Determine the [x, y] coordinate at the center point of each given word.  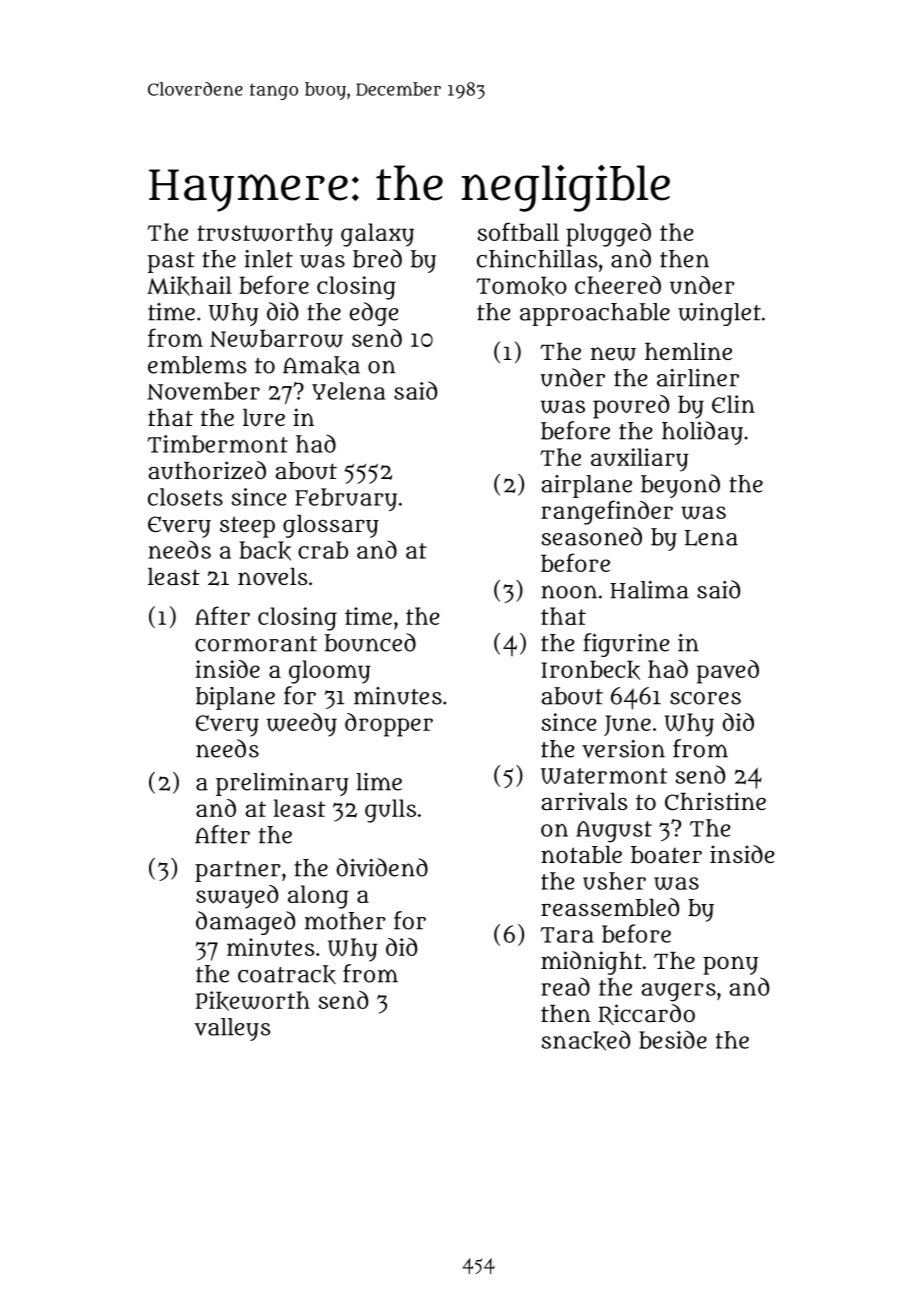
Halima [649, 590]
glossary [331, 526]
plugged [608, 235]
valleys [232, 1029]
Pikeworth [253, 1001]
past [171, 262]
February [346, 499]
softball [518, 231]
